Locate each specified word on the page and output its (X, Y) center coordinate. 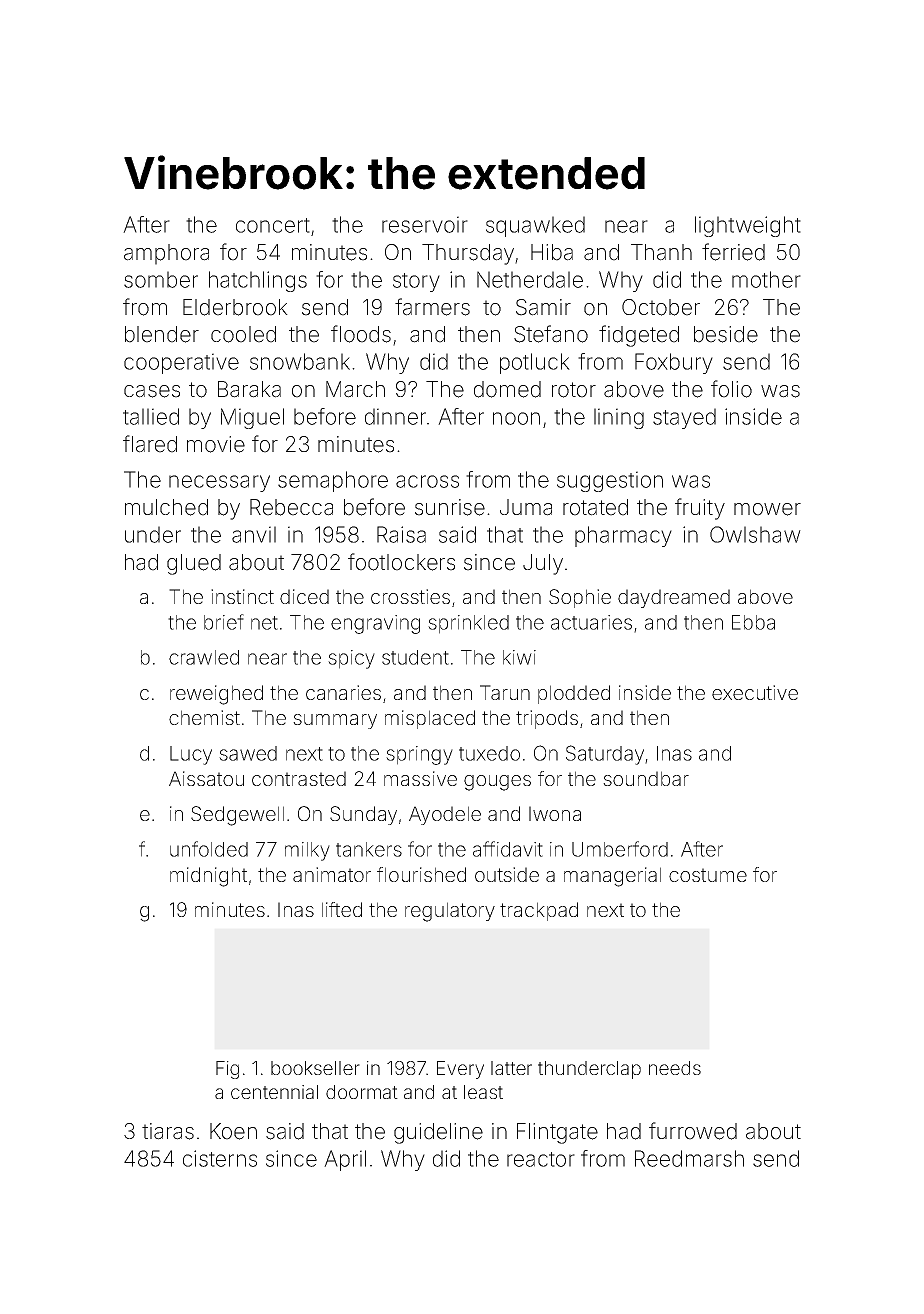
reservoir (425, 224)
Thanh (661, 252)
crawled (204, 657)
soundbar (646, 778)
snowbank (300, 361)
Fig (227, 1070)
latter (511, 1068)
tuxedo (489, 753)
